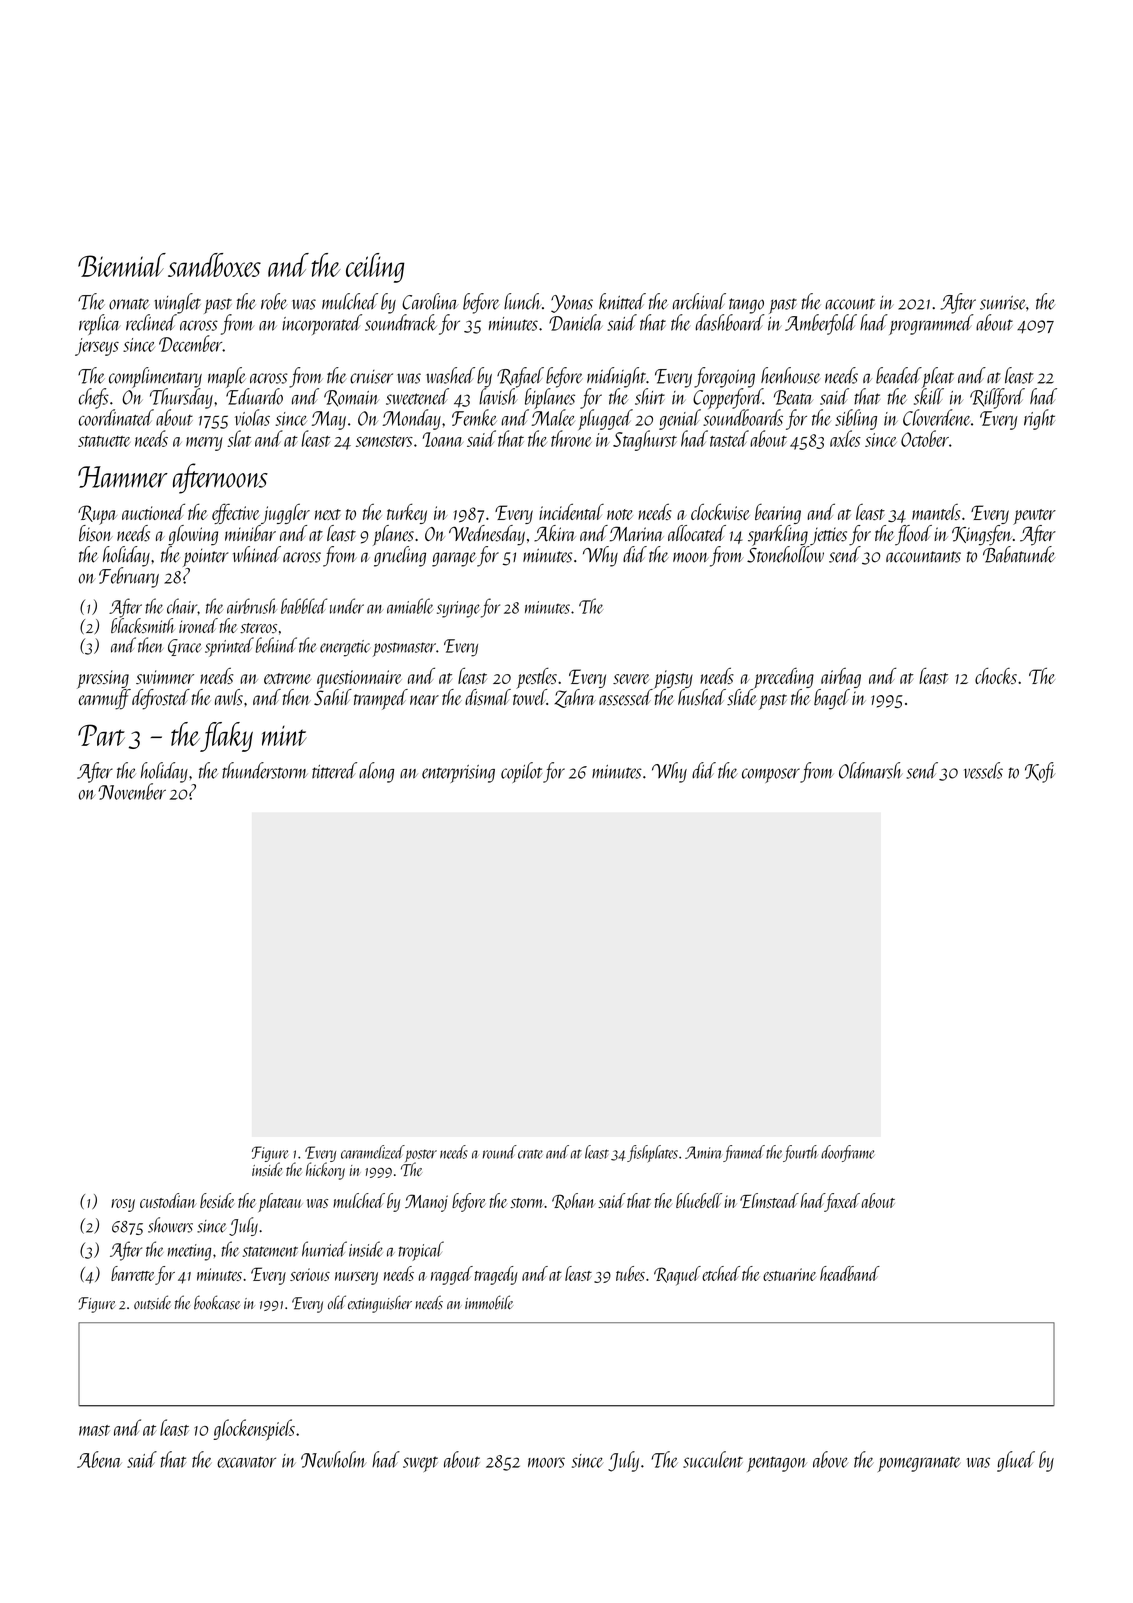  I want to click on round, so click(500, 1152).
